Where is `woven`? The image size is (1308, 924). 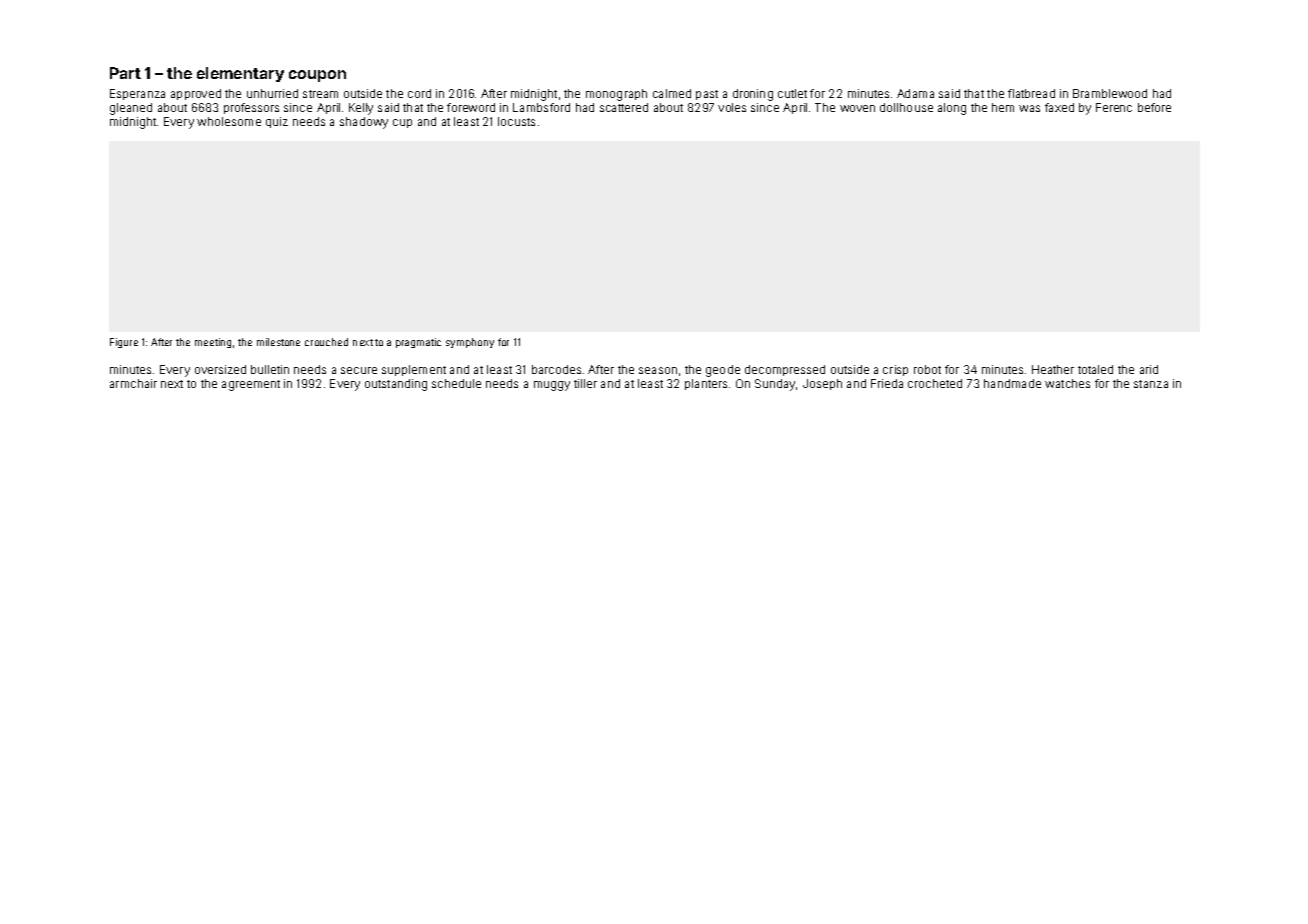
woven is located at coordinates (857, 108).
